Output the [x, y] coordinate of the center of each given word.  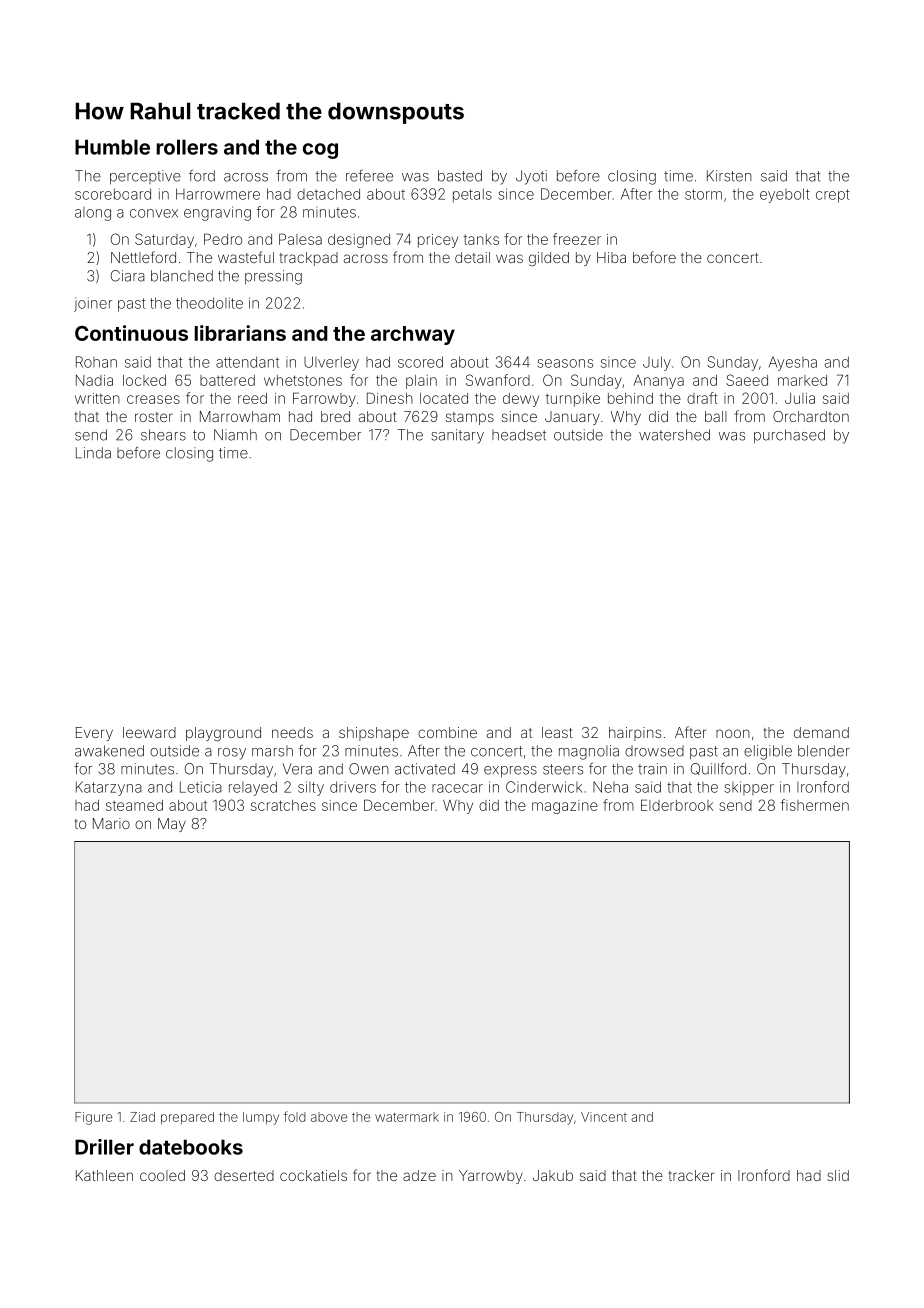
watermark [407, 1117]
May [172, 825]
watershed [674, 435]
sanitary [457, 436]
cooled [162, 1175]
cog [320, 151]
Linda [93, 453]
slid [838, 1175]
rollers [187, 147]
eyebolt [785, 195]
